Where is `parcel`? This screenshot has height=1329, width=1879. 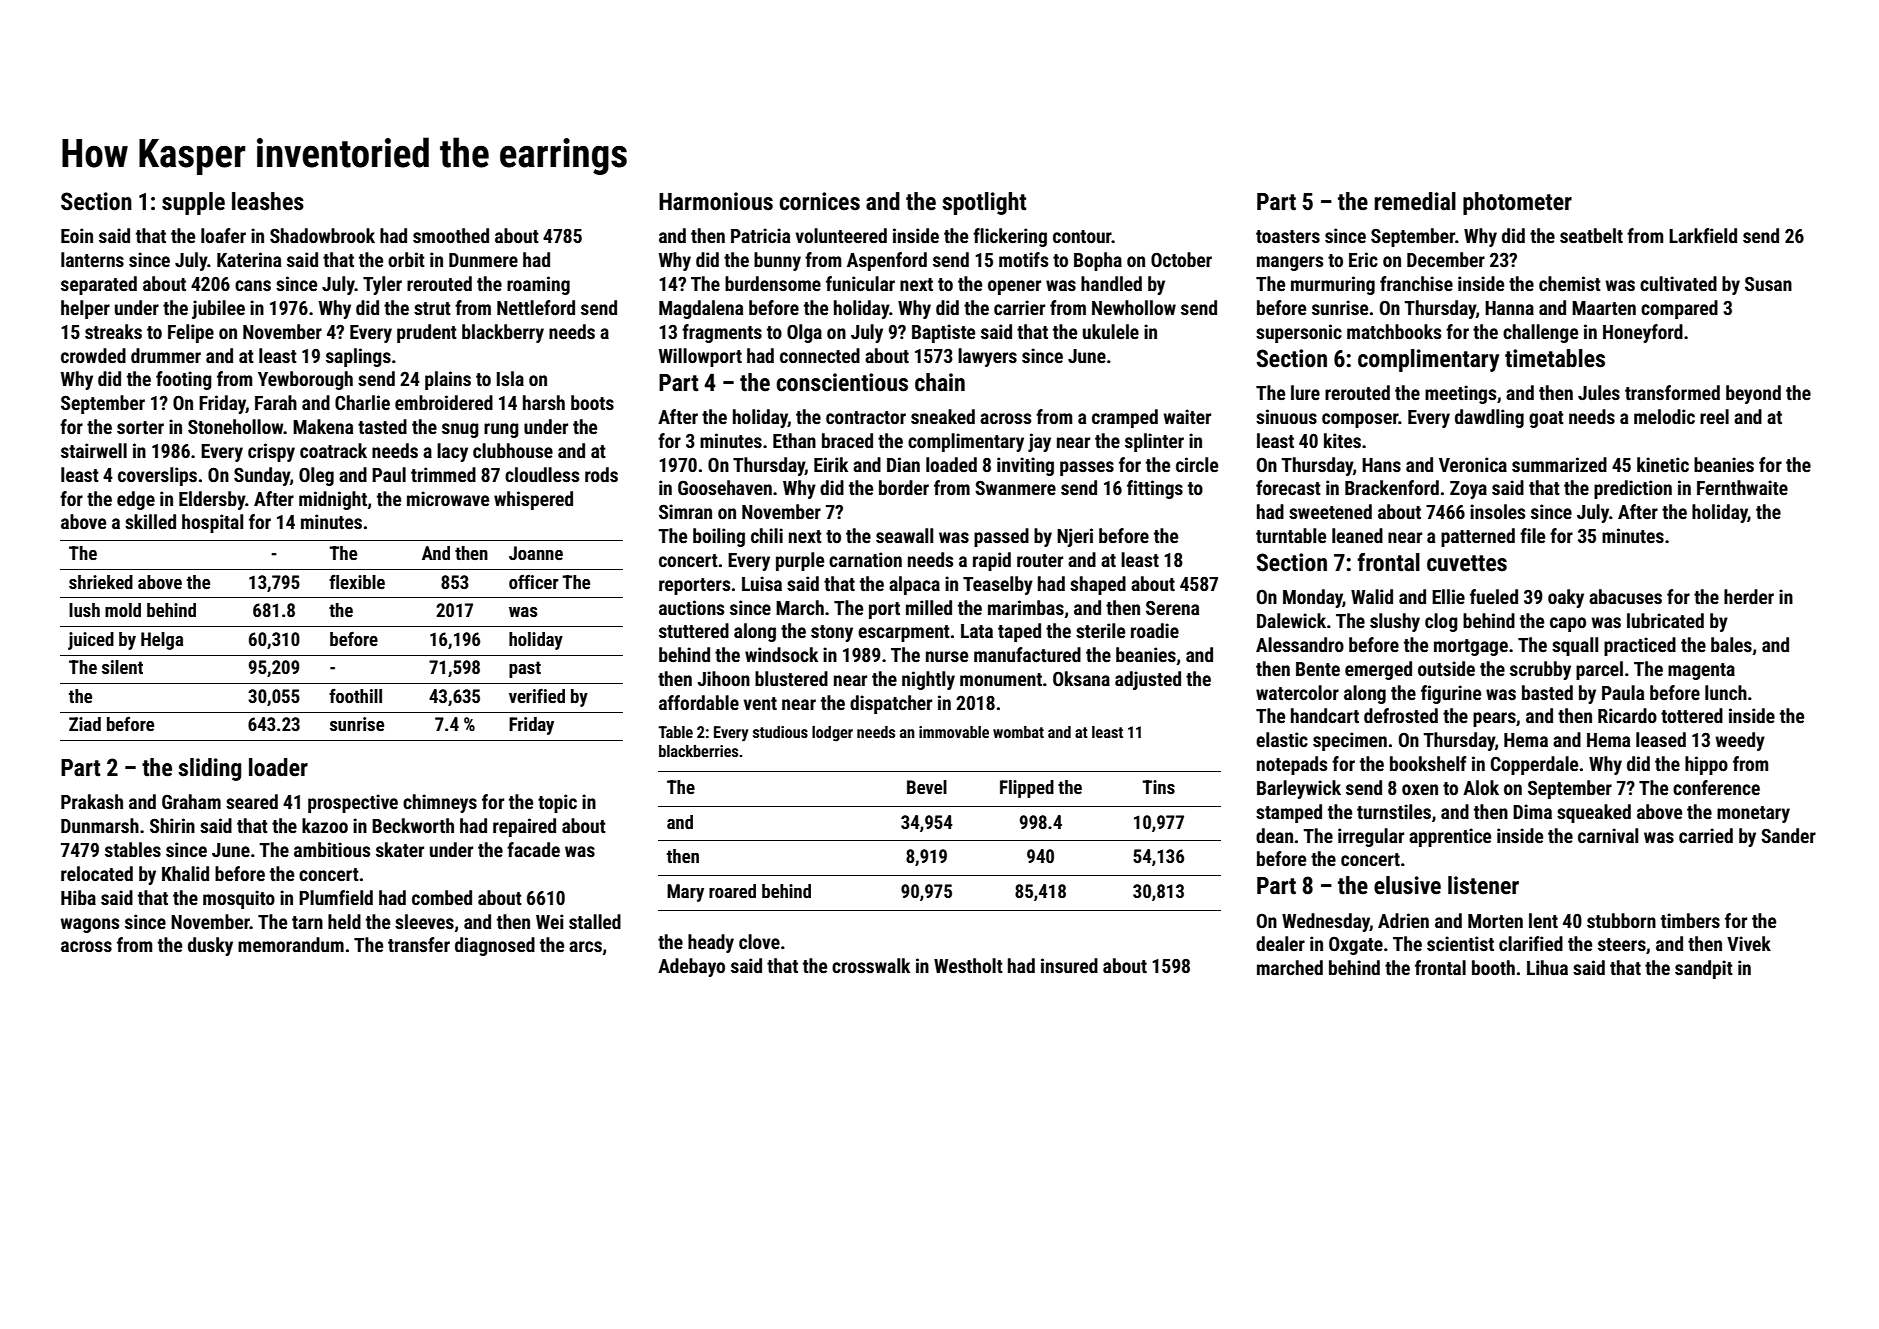
parcel is located at coordinates (1599, 670).
